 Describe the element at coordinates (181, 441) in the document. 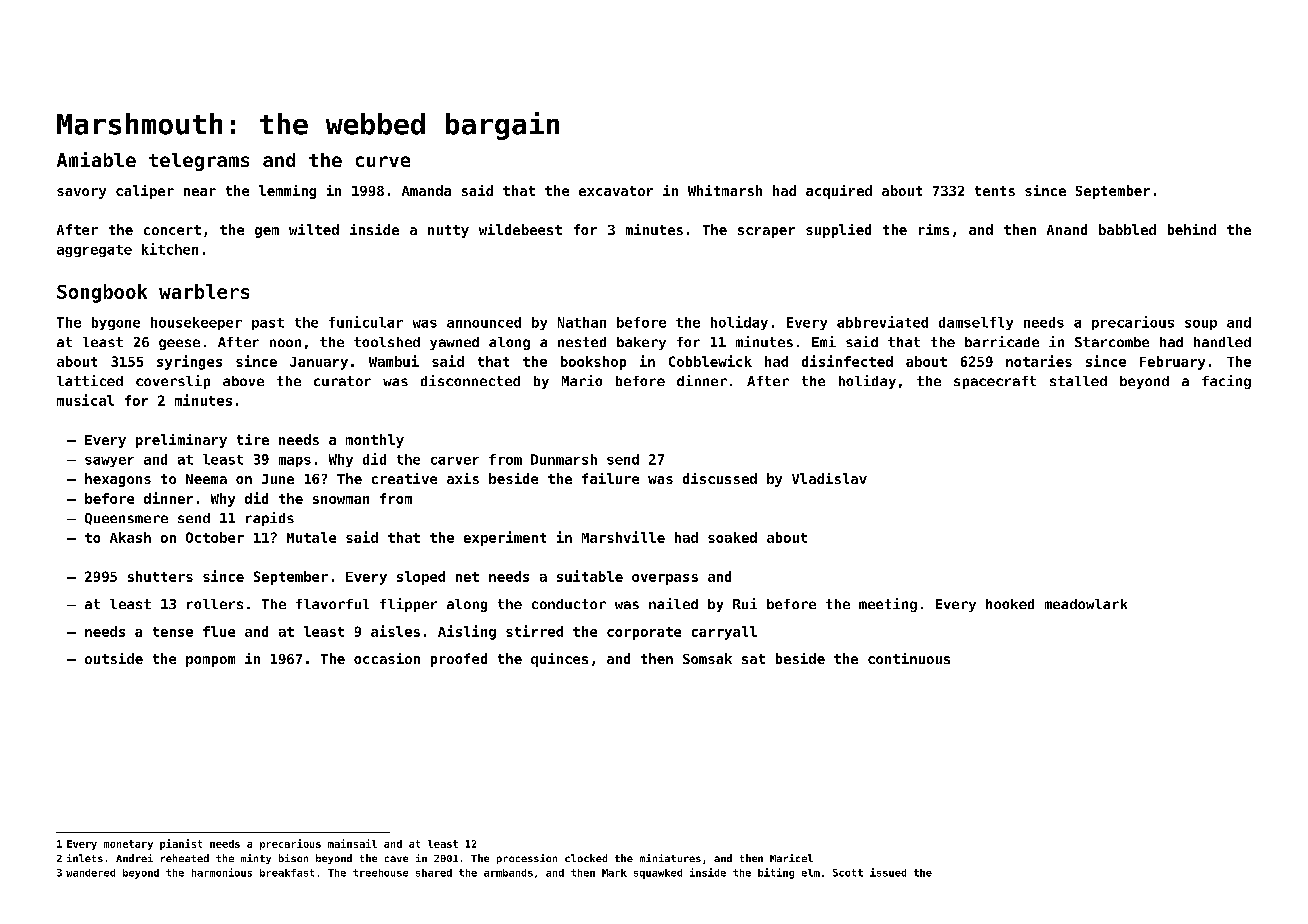

I see `preliminary` at that location.
